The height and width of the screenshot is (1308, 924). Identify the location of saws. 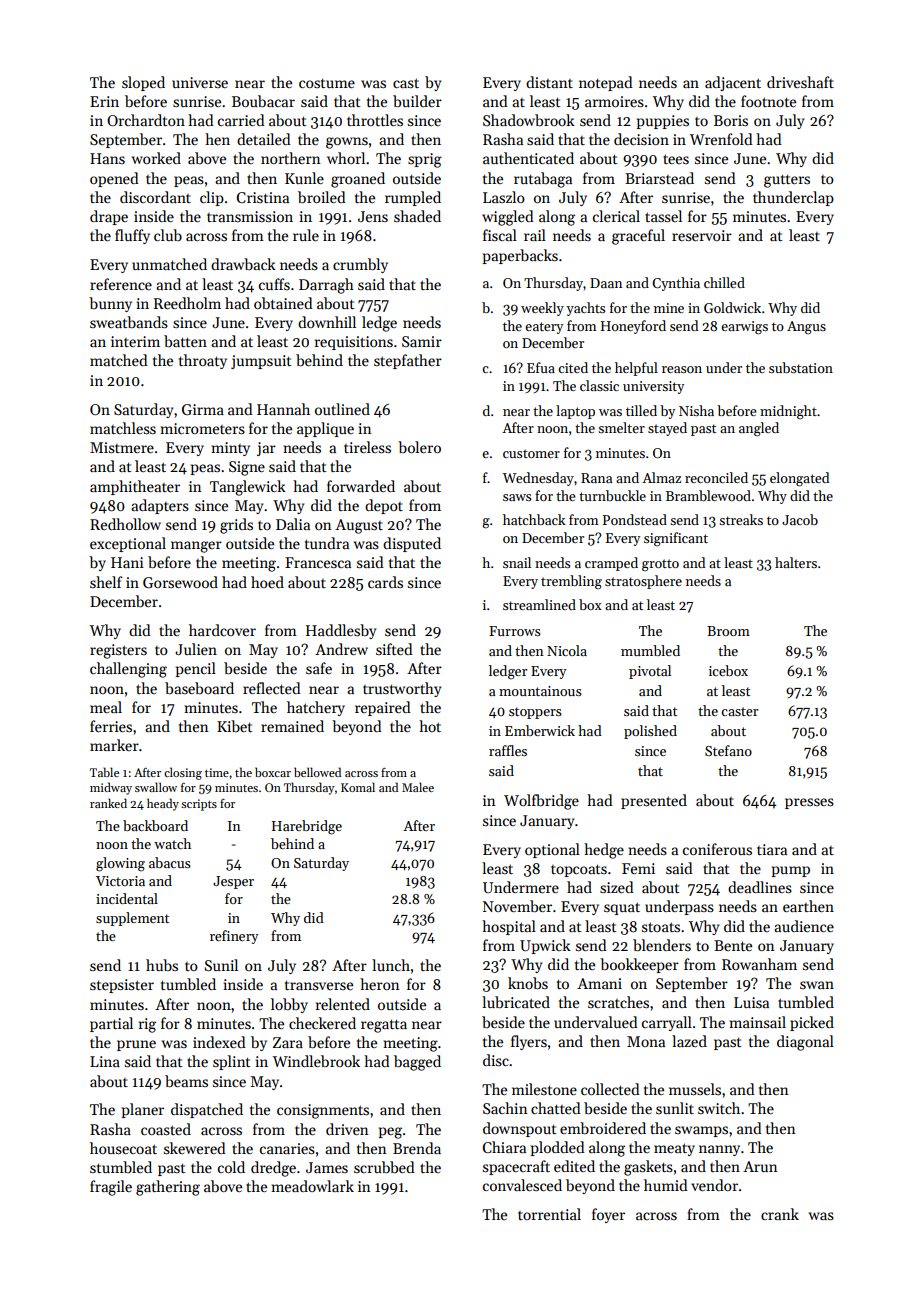
(517, 497).
